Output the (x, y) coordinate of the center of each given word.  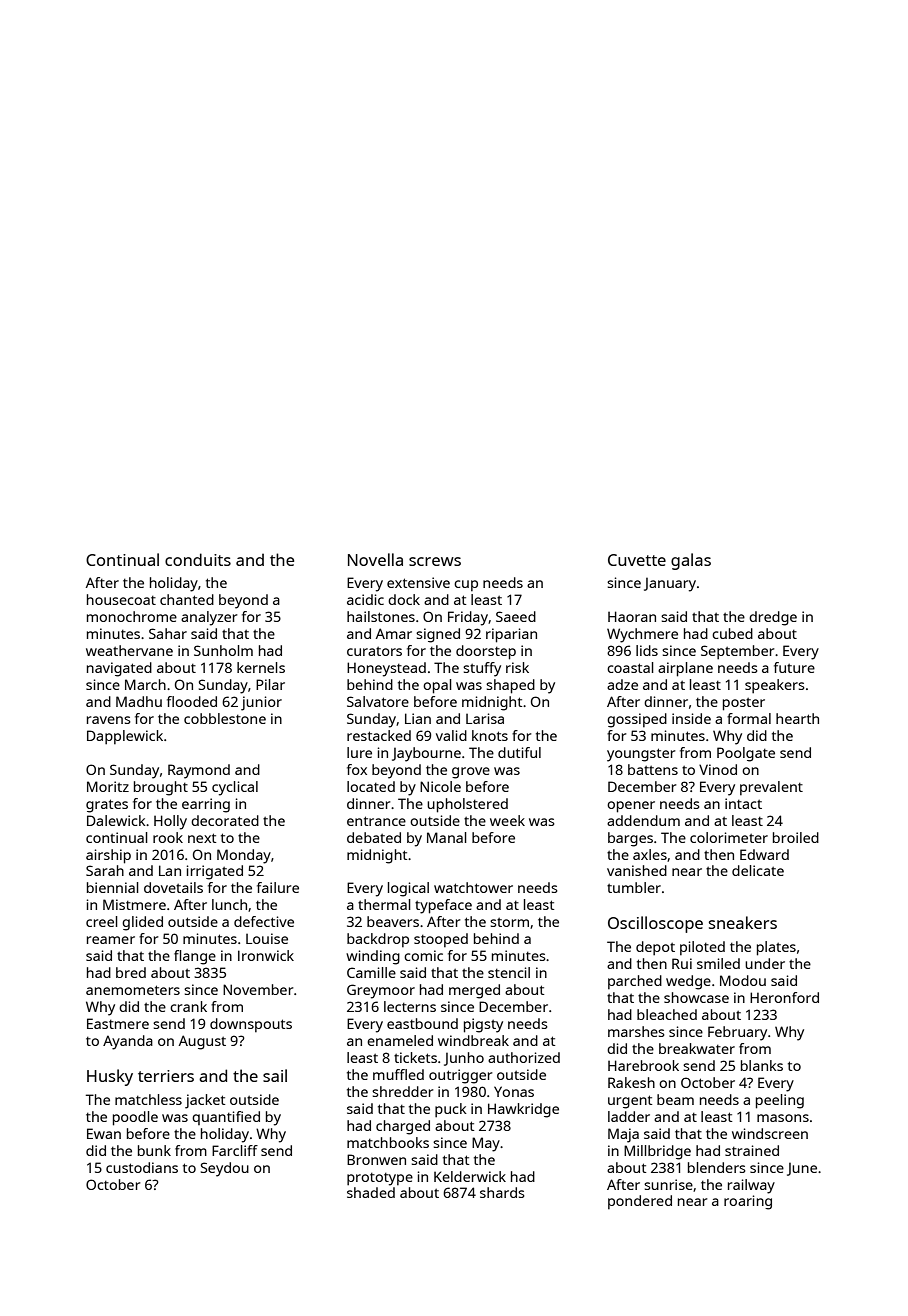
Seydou (225, 1169)
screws (435, 561)
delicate (758, 870)
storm (509, 922)
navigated (119, 669)
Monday (244, 856)
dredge (773, 618)
